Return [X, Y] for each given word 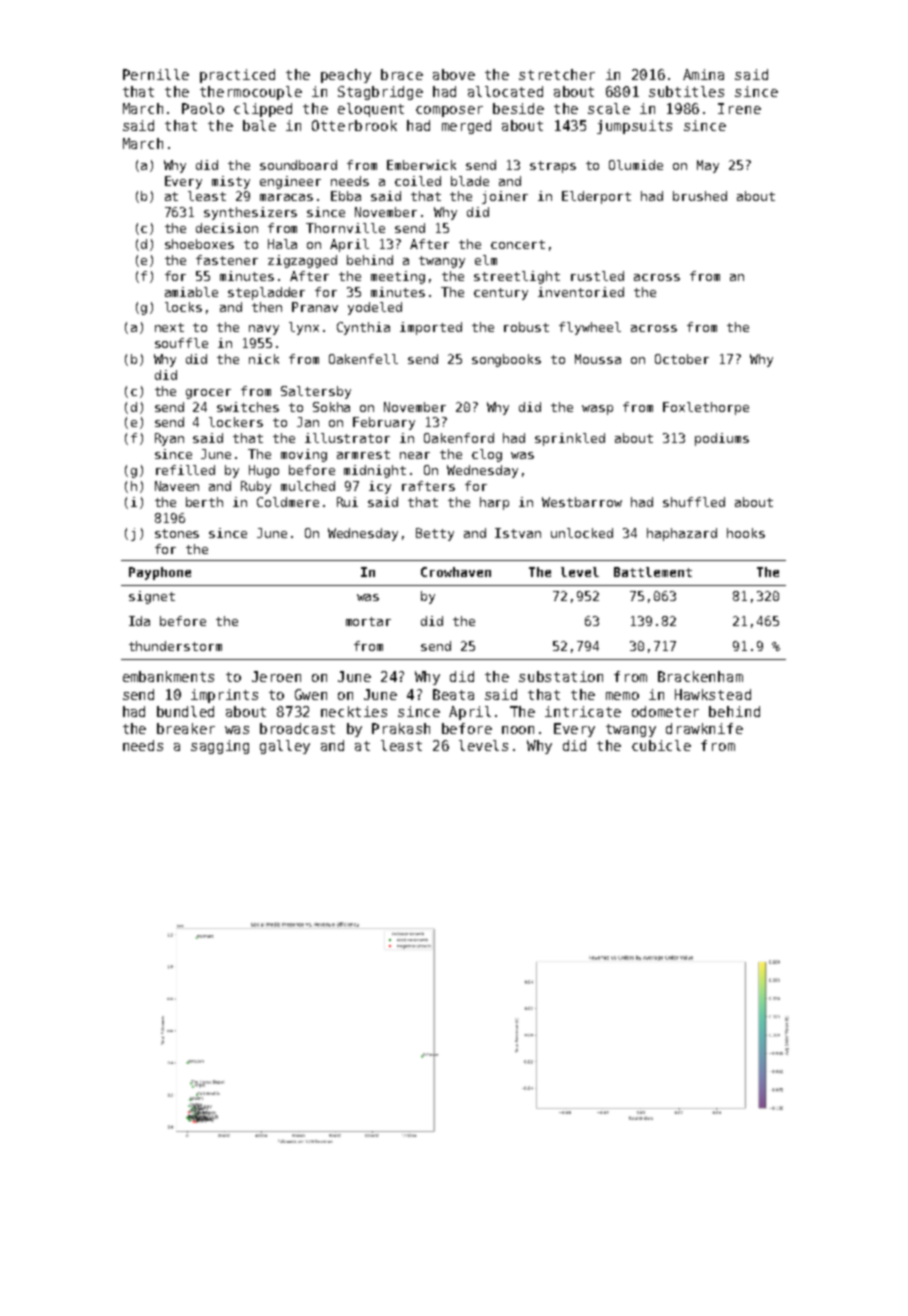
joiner [505, 197]
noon [518, 730]
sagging [220, 747]
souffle [181, 343]
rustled [597, 276]
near [415, 455]
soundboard [298, 165]
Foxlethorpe [706, 408]
